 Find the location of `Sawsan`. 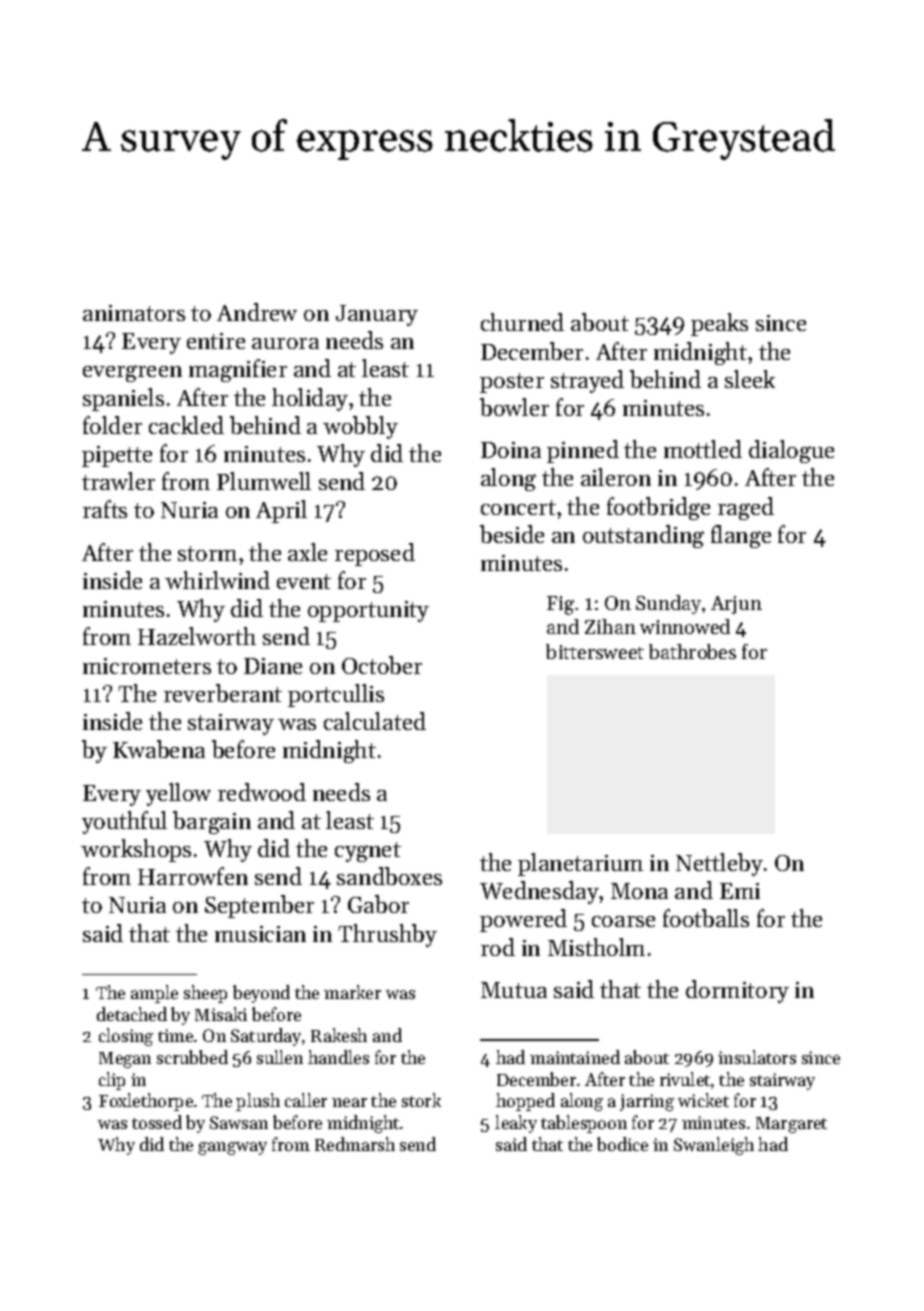

Sawsan is located at coordinates (239, 1122).
